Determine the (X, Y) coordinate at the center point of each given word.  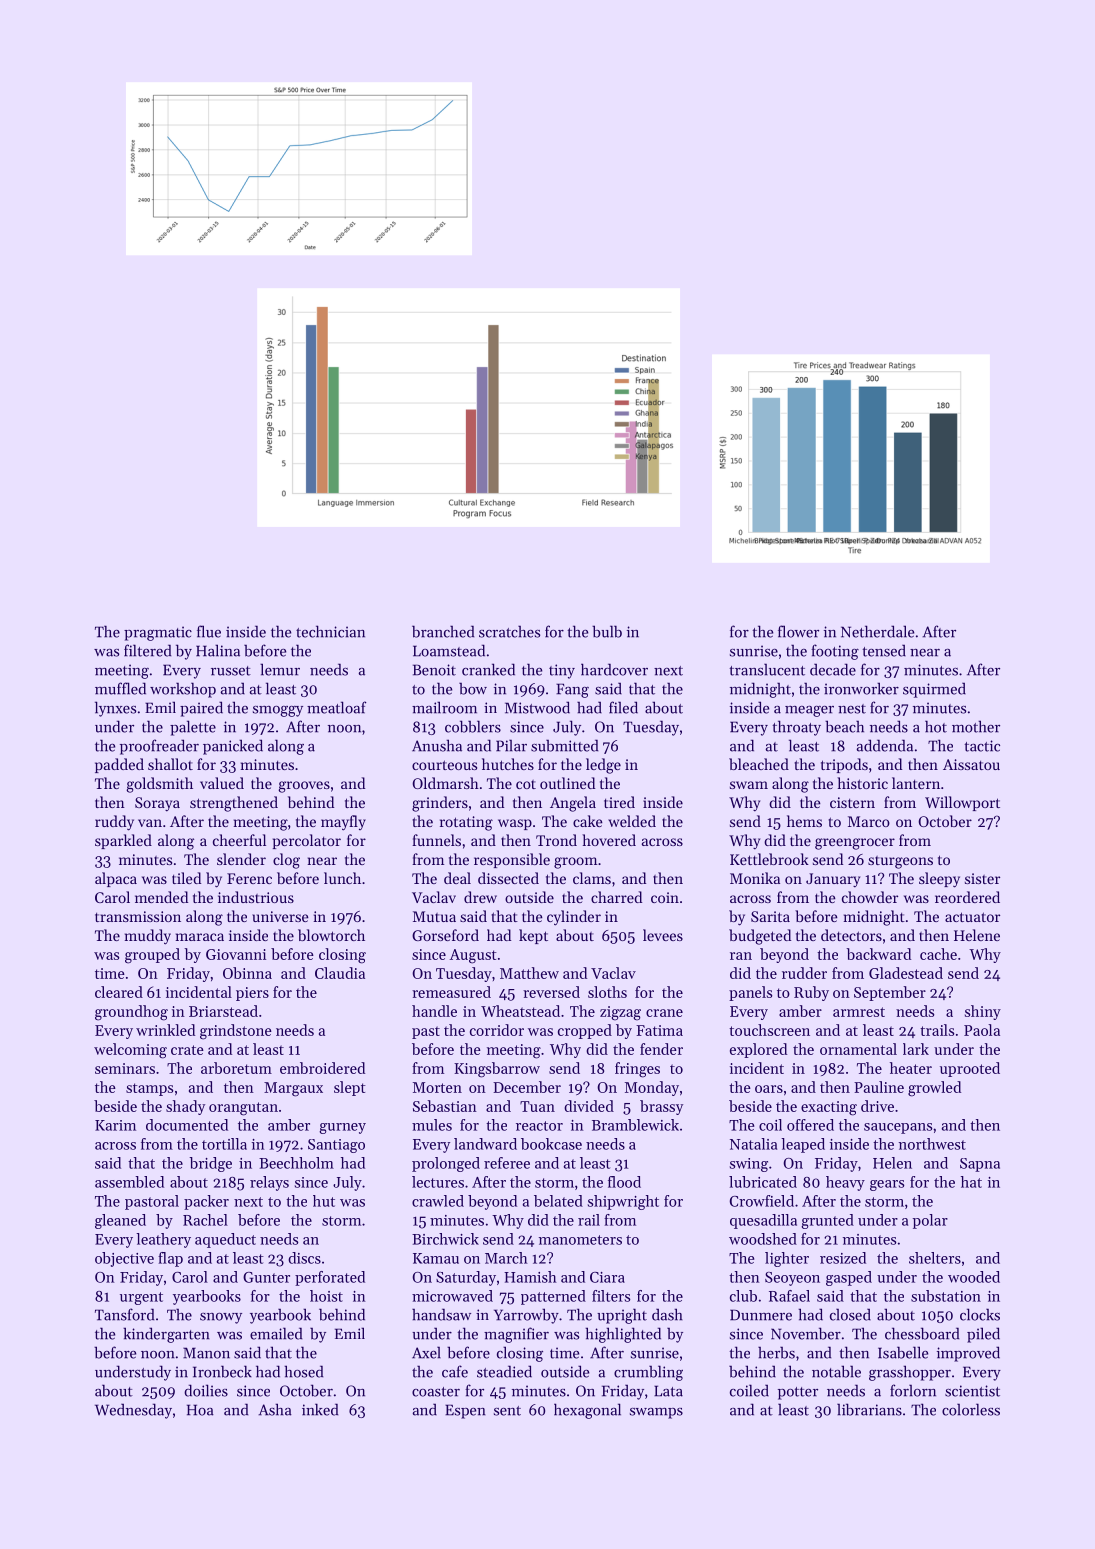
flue (209, 631)
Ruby (811, 993)
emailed (276, 1333)
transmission (138, 916)
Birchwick (445, 1239)
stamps (149, 1089)
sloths (607, 992)
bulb (607, 631)
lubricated (763, 1182)
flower (798, 631)
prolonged (446, 1164)
